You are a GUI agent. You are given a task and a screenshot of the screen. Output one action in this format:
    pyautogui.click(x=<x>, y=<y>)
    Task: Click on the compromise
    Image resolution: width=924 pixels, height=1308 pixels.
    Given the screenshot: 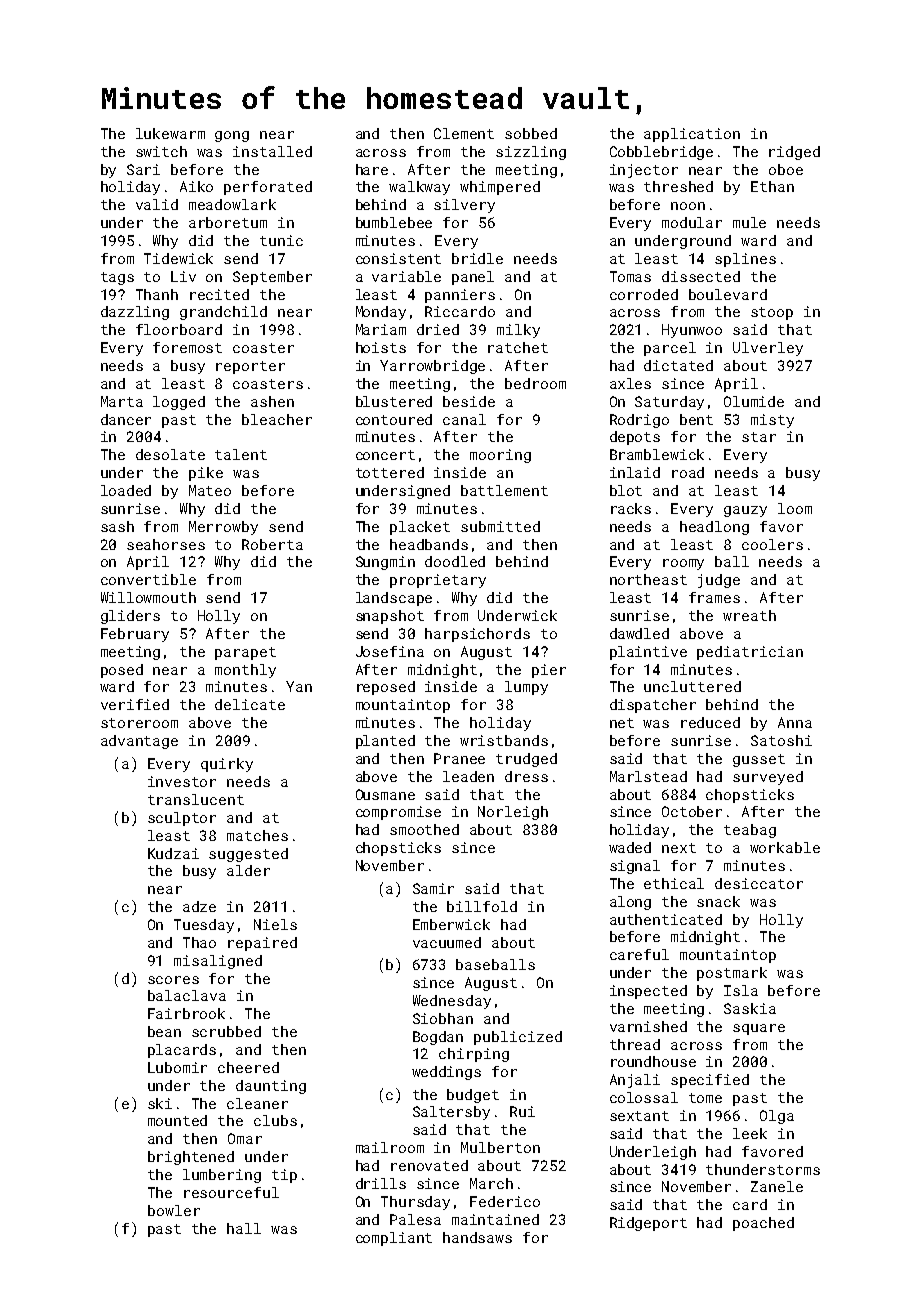 What is the action you would take?
    pyautogui.click(x=398, y=813)
